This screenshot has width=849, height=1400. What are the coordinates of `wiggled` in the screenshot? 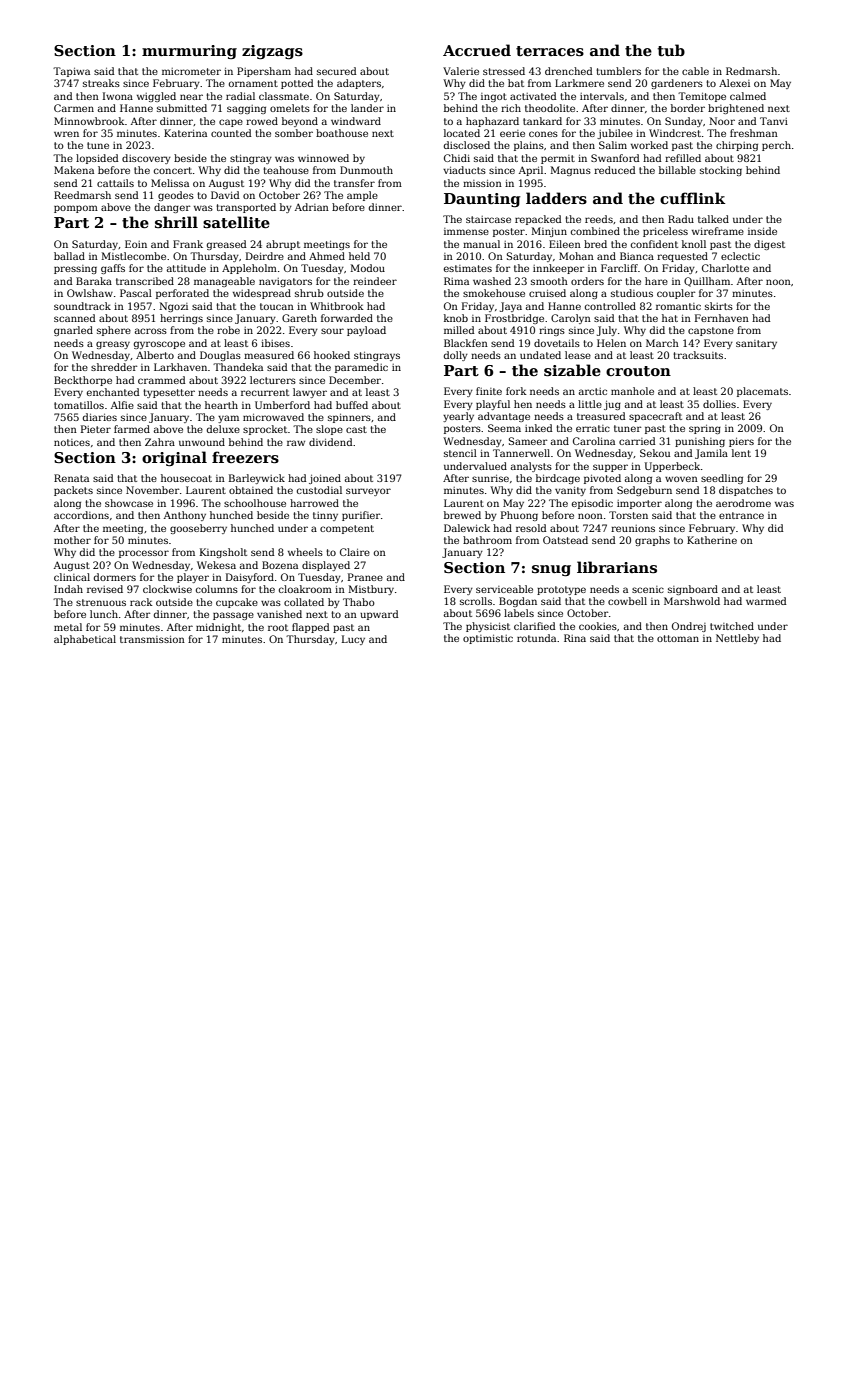 It's located at (156, 97).
